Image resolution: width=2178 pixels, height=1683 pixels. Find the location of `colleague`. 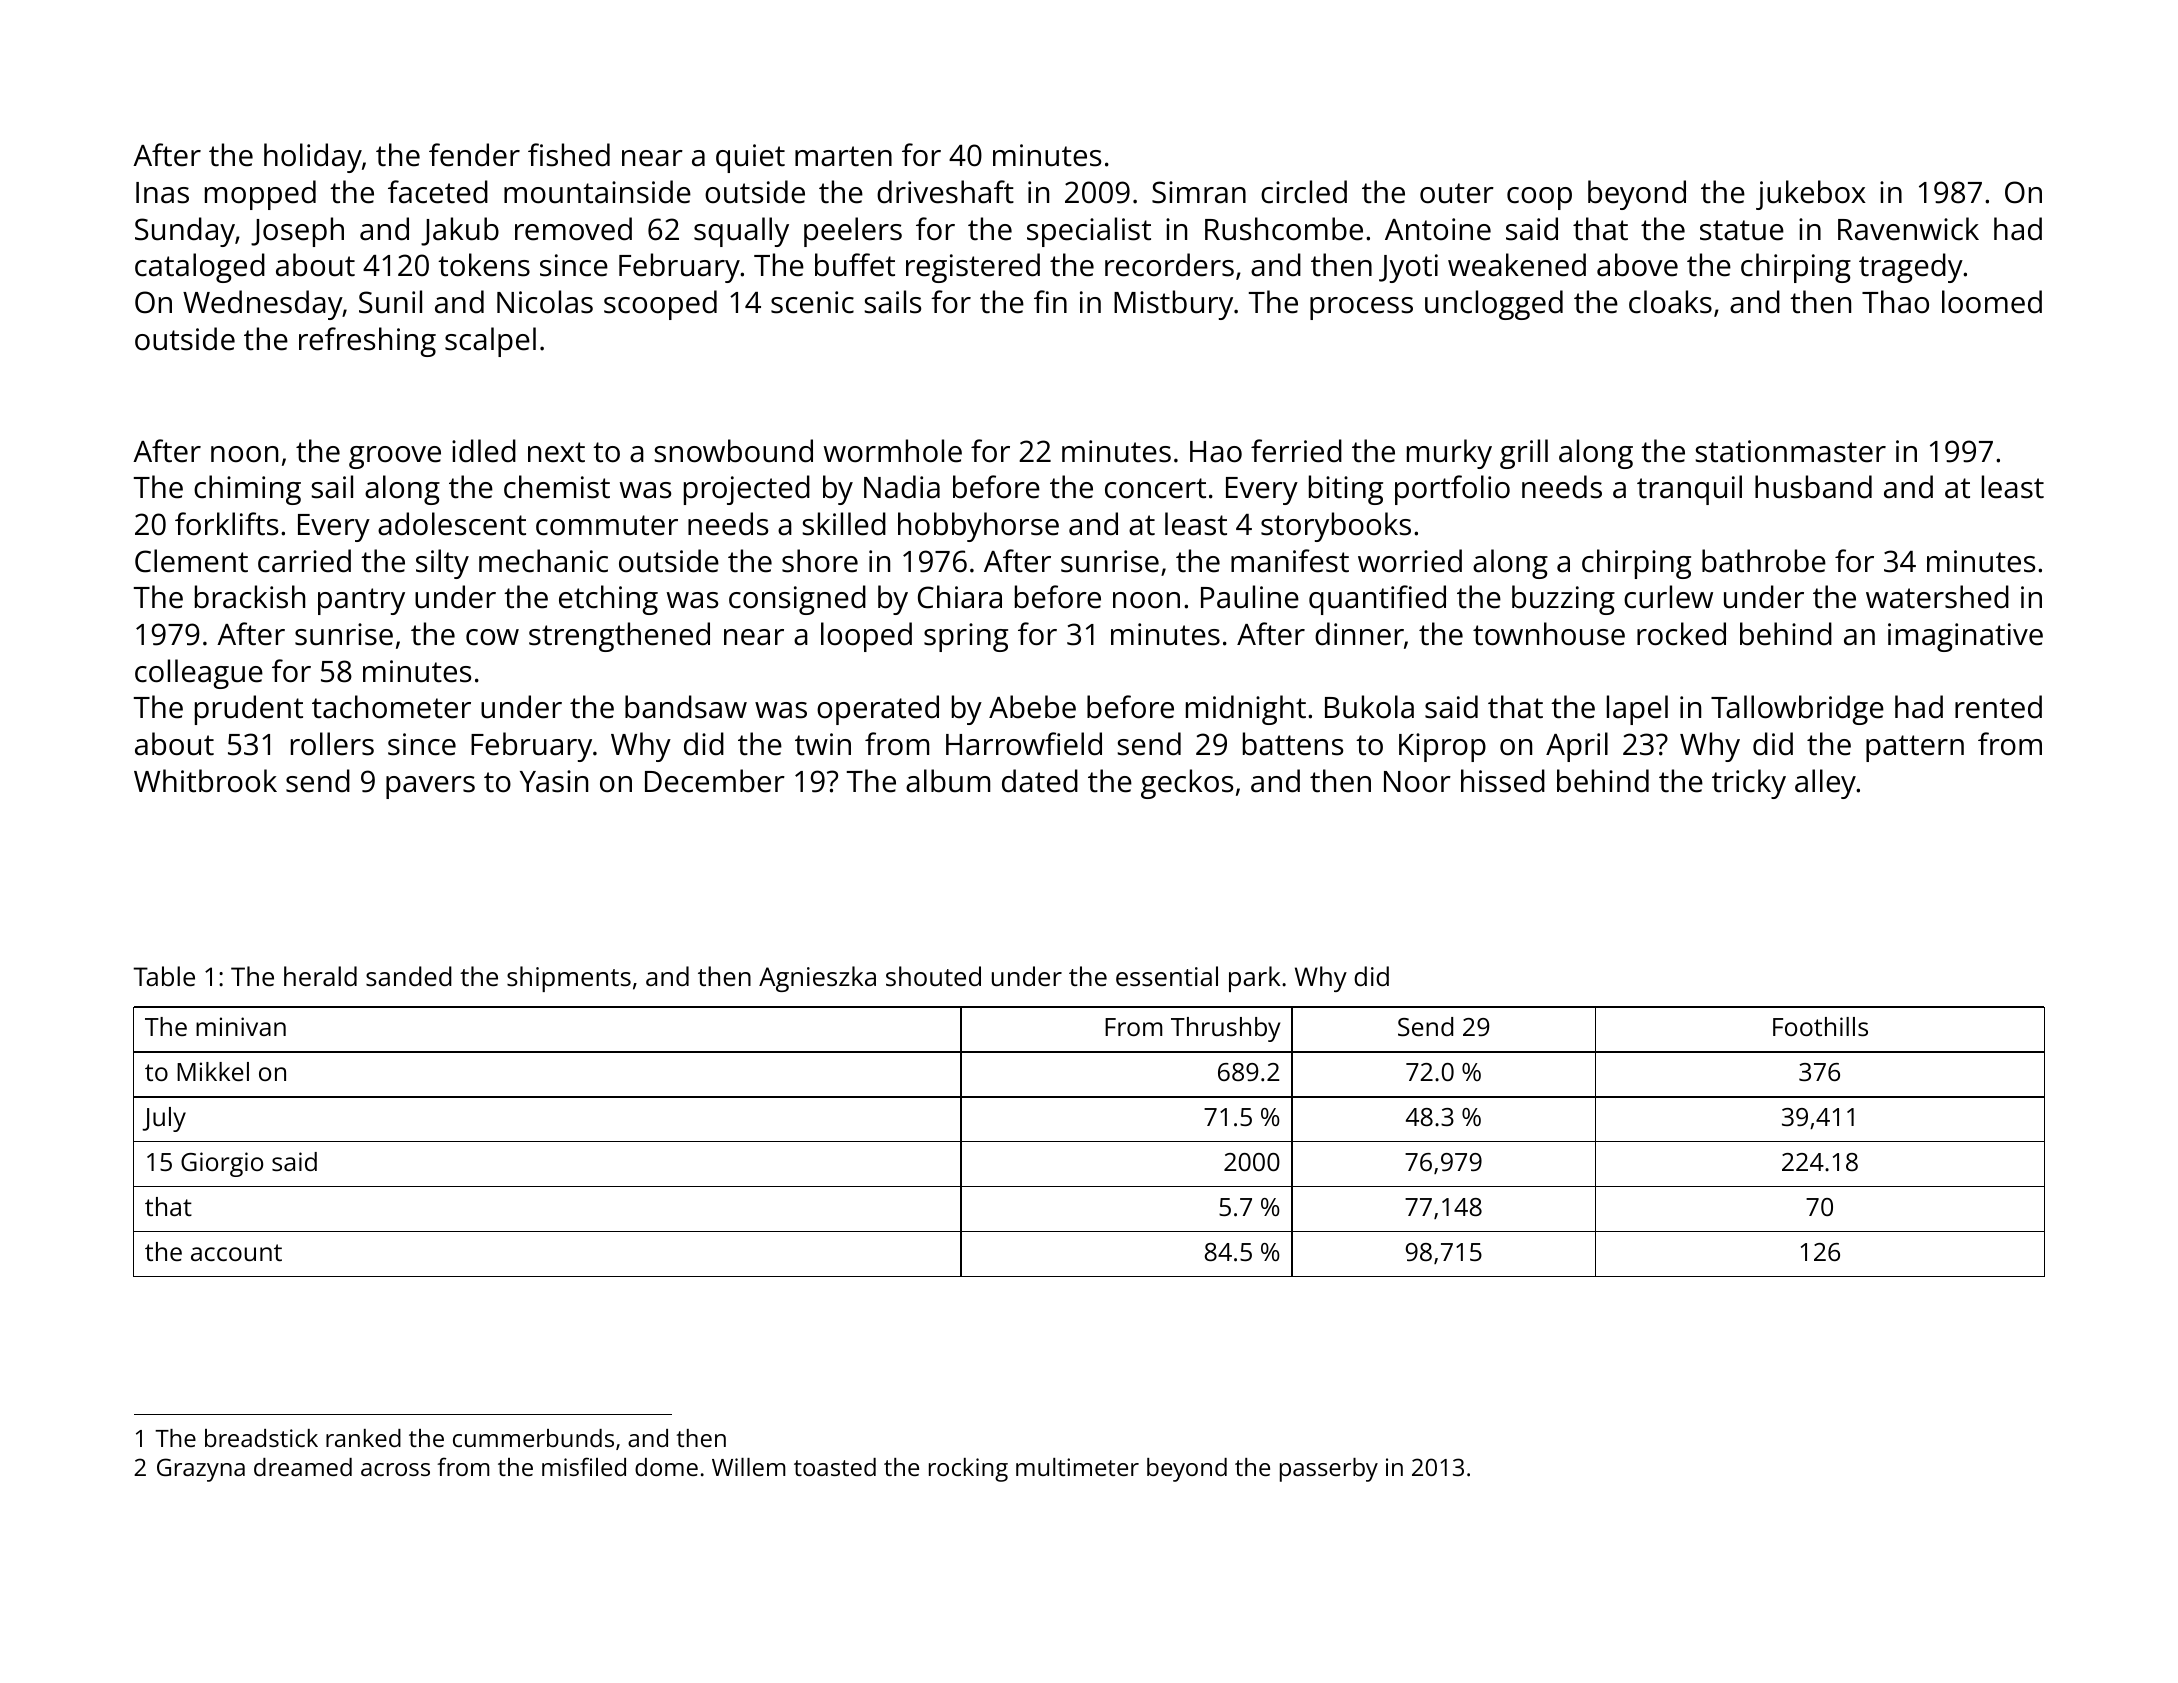

colleague is located at coordinates (199, 674).
